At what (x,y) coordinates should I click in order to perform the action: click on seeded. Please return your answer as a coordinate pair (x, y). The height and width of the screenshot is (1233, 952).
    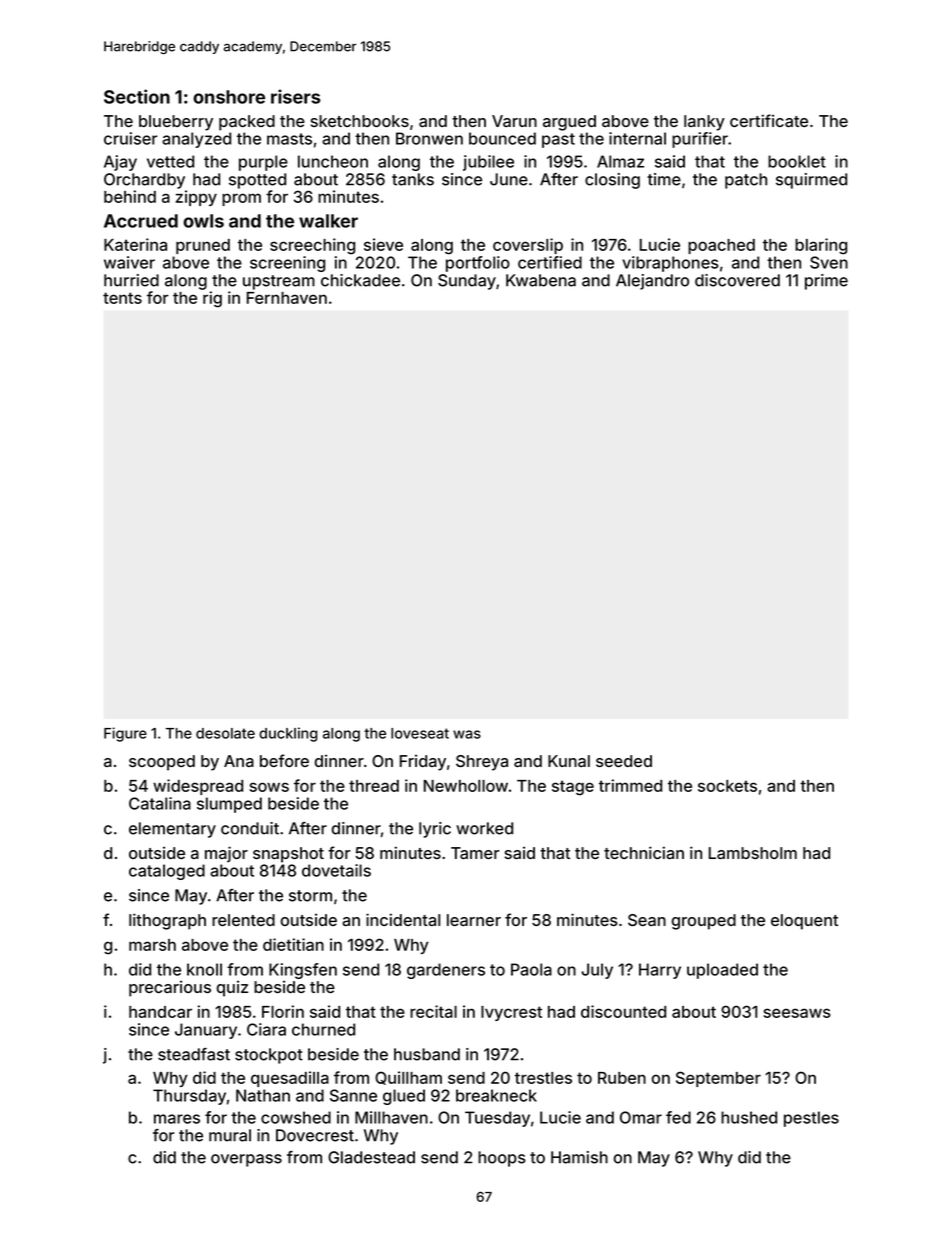
    Looking at the image, I should click on (624, 761).
